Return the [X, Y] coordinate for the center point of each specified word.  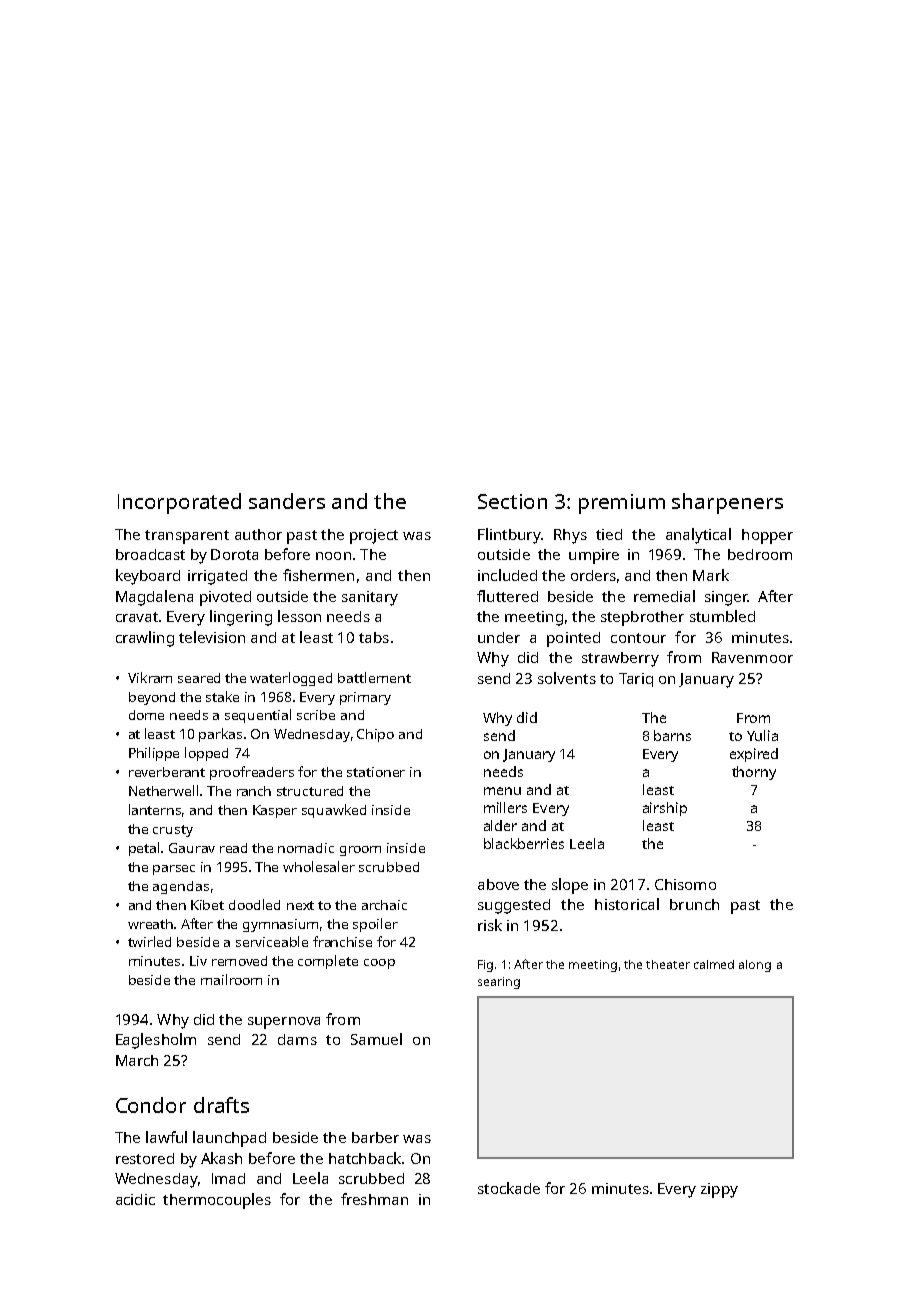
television [212, 637]
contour [638, 638]
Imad [228, 1178]
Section [512, 501]
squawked [334, 811]
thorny [754, 773]
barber [375, 1137]
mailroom [231, 979]
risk [490, 925]
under [499, 637]
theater [668, 964]
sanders [287, 501]
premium [622, 504]
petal [144, 849]
